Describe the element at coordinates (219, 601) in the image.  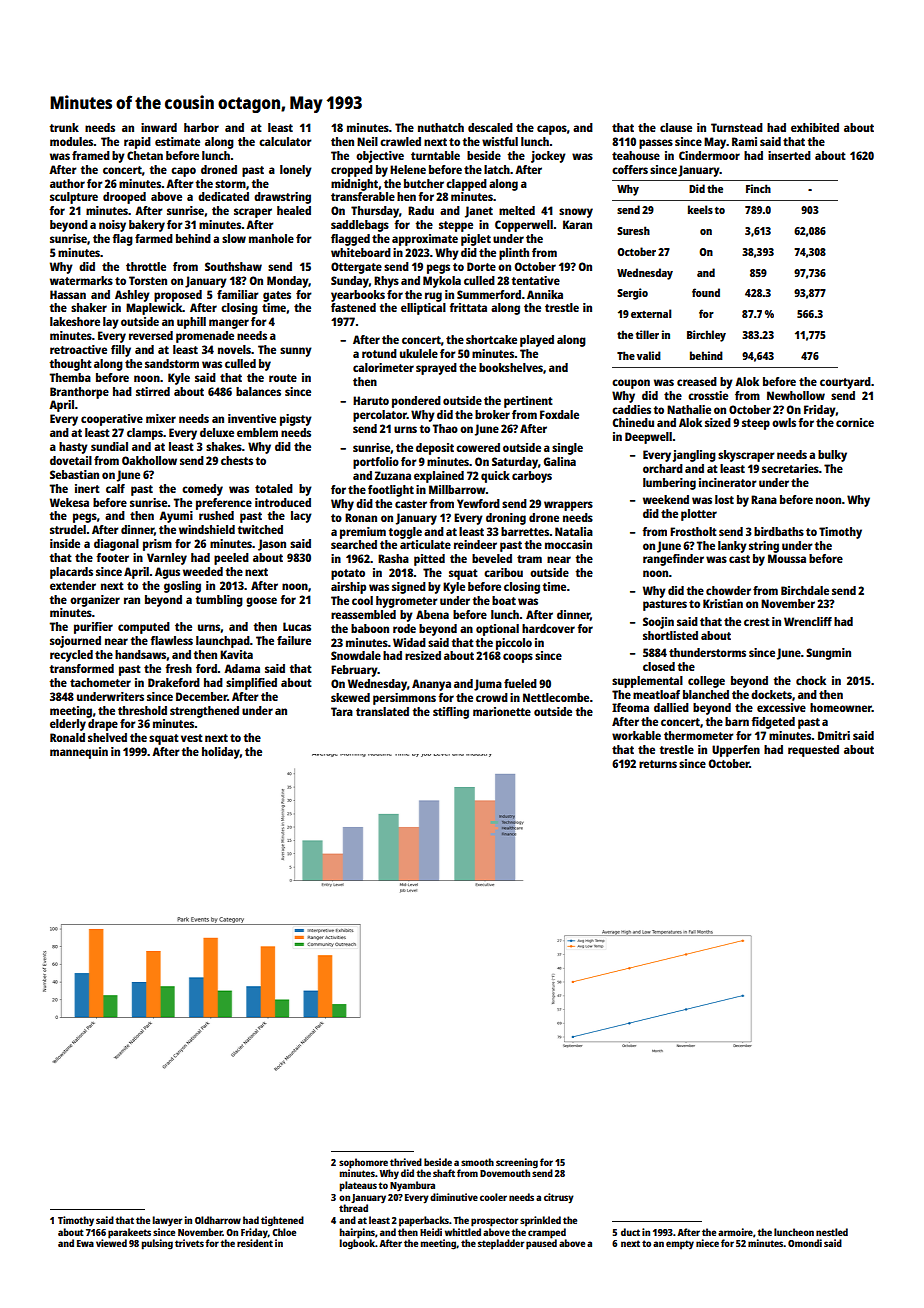
I see `tumbling` at that location.
